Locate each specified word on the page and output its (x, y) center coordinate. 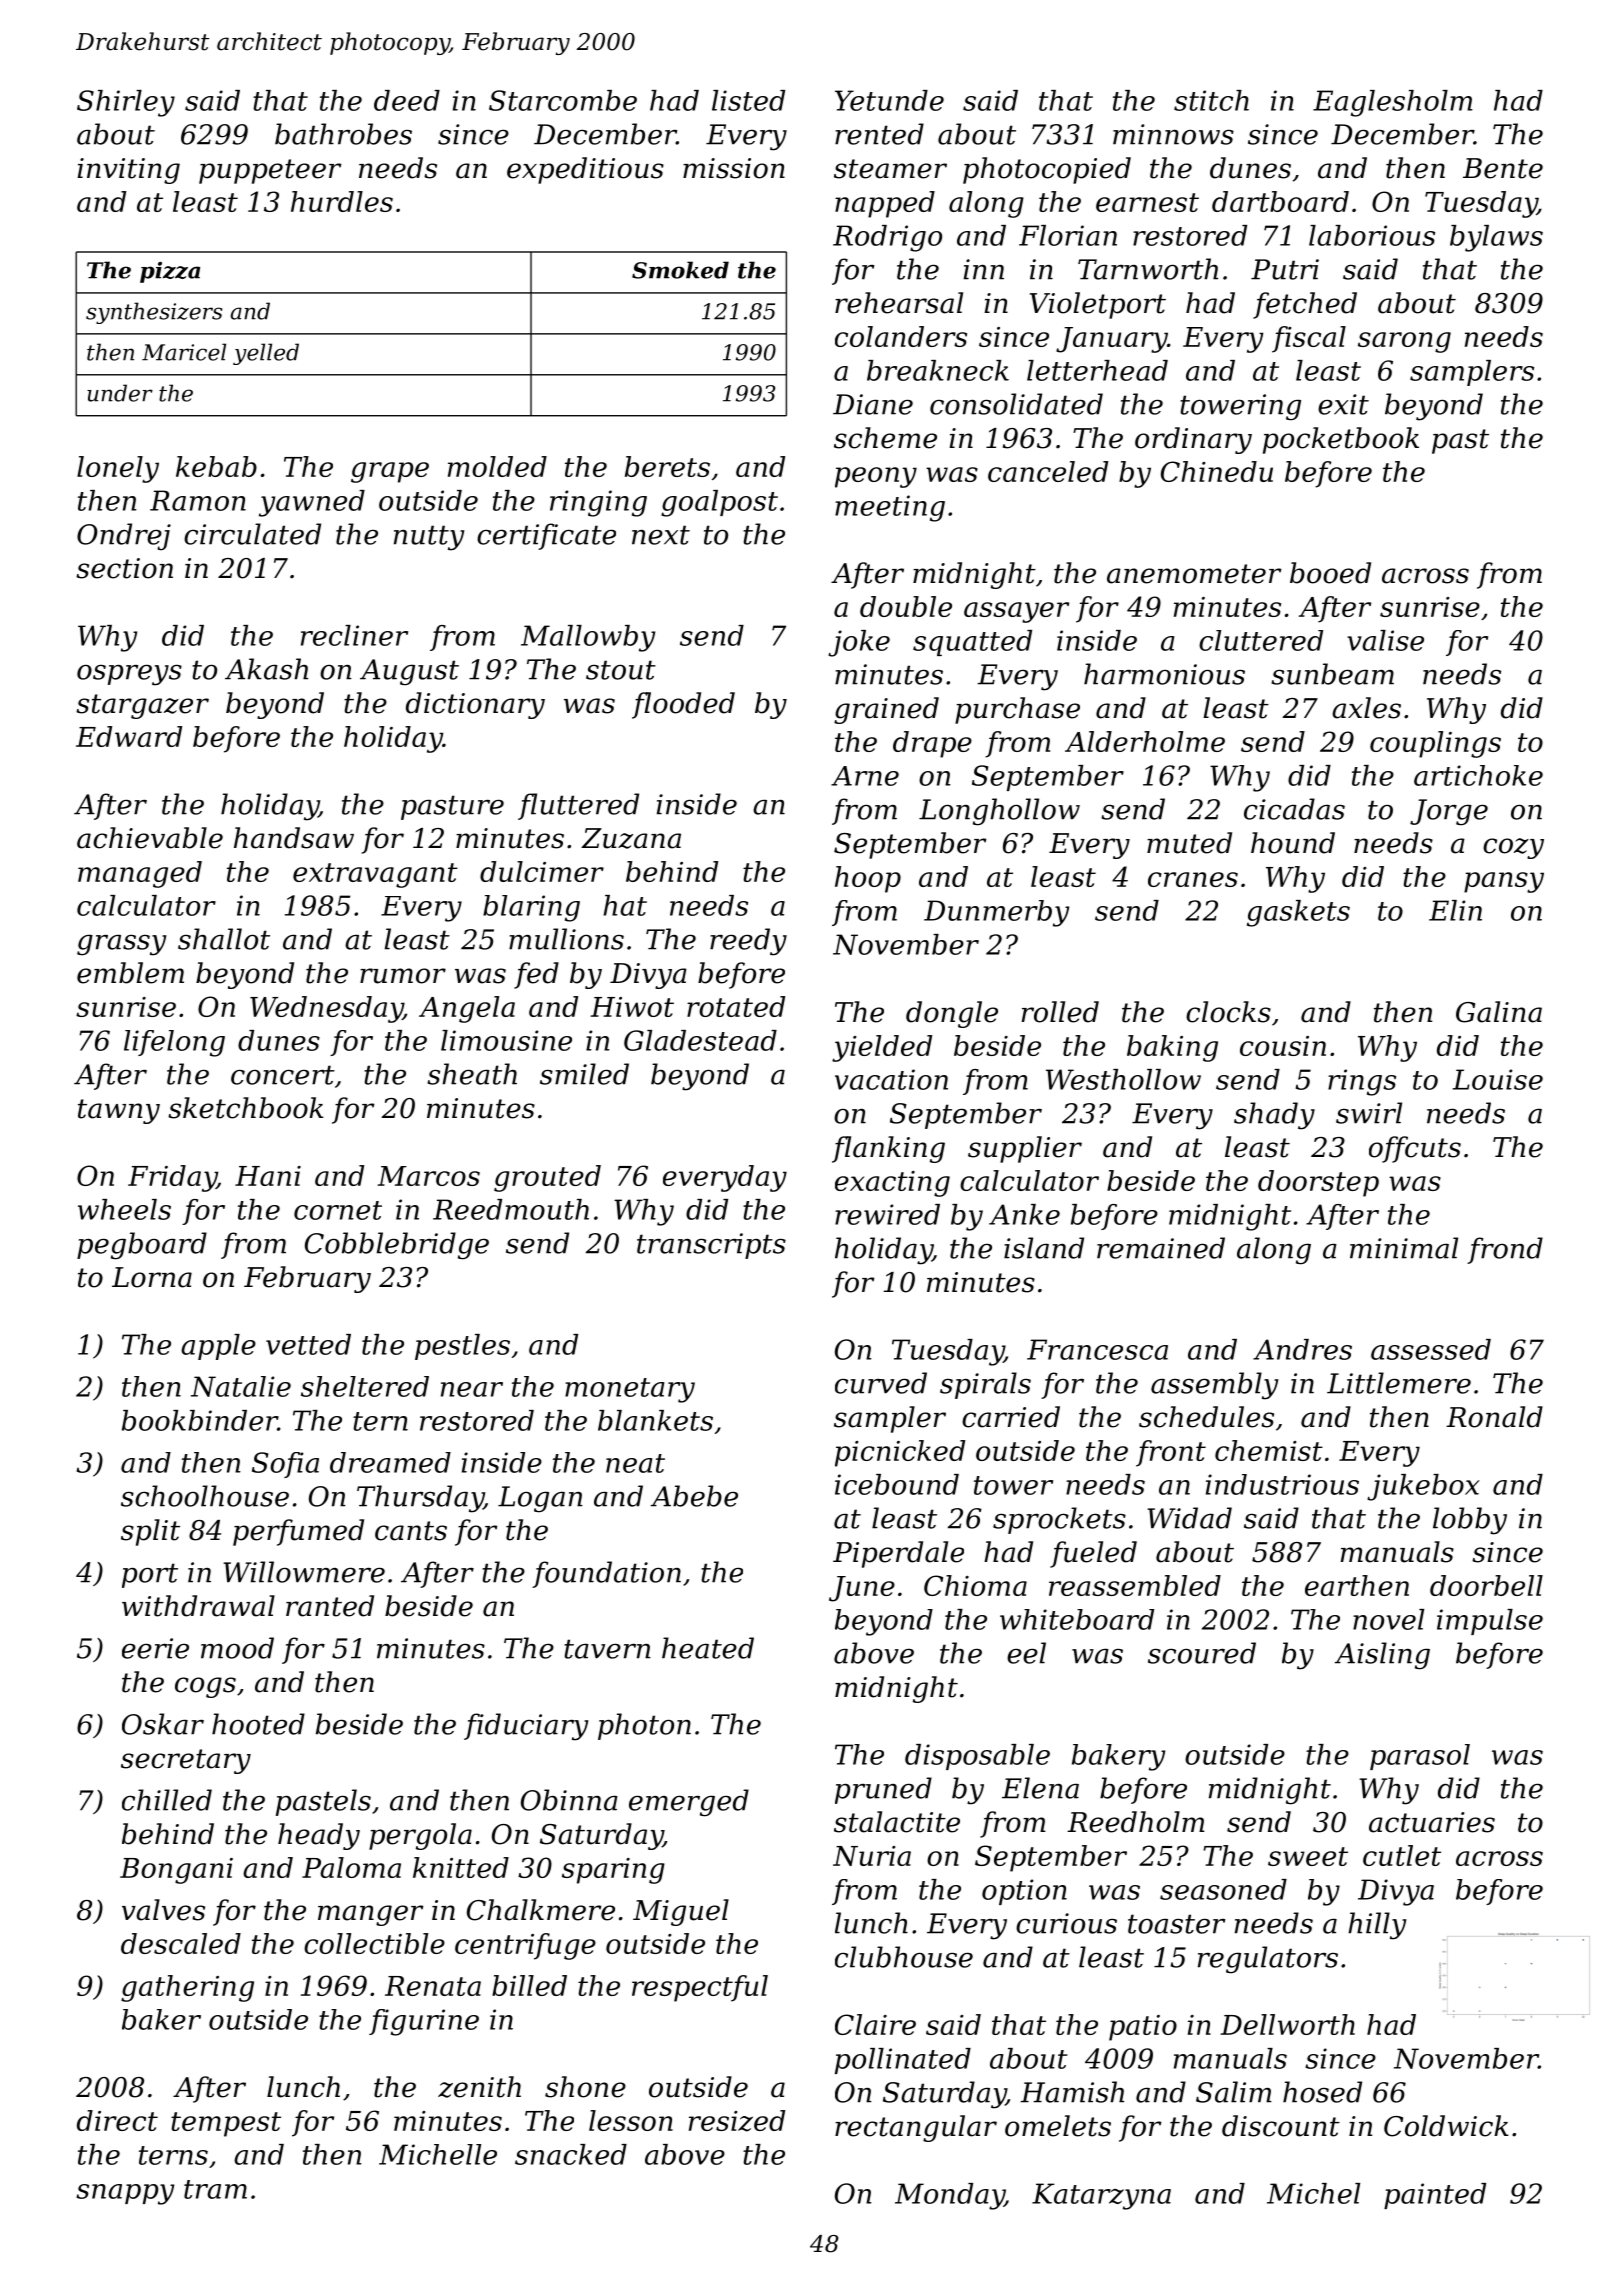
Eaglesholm (1393, 103)
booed (1330, 573)
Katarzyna (1101, 2196)
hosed (1322, 2092)
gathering (187, 1988)
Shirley (126, 103)
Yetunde (889, 100)
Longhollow (999, 812)
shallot (224, 939)
